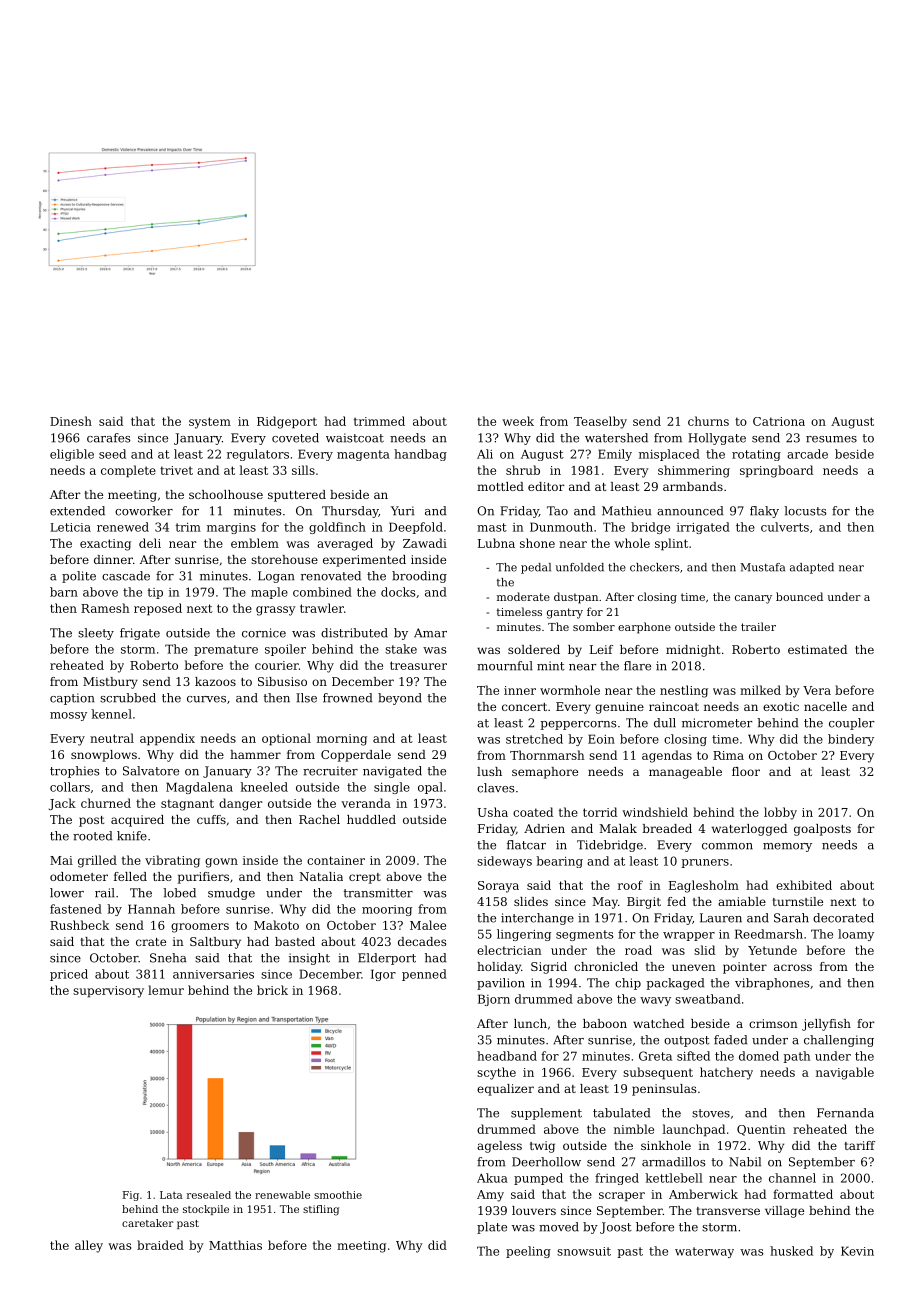  What do you see at coordinates (75, 772) in the screenshot?
I see `trophies` at bounding box center [75, 772].
